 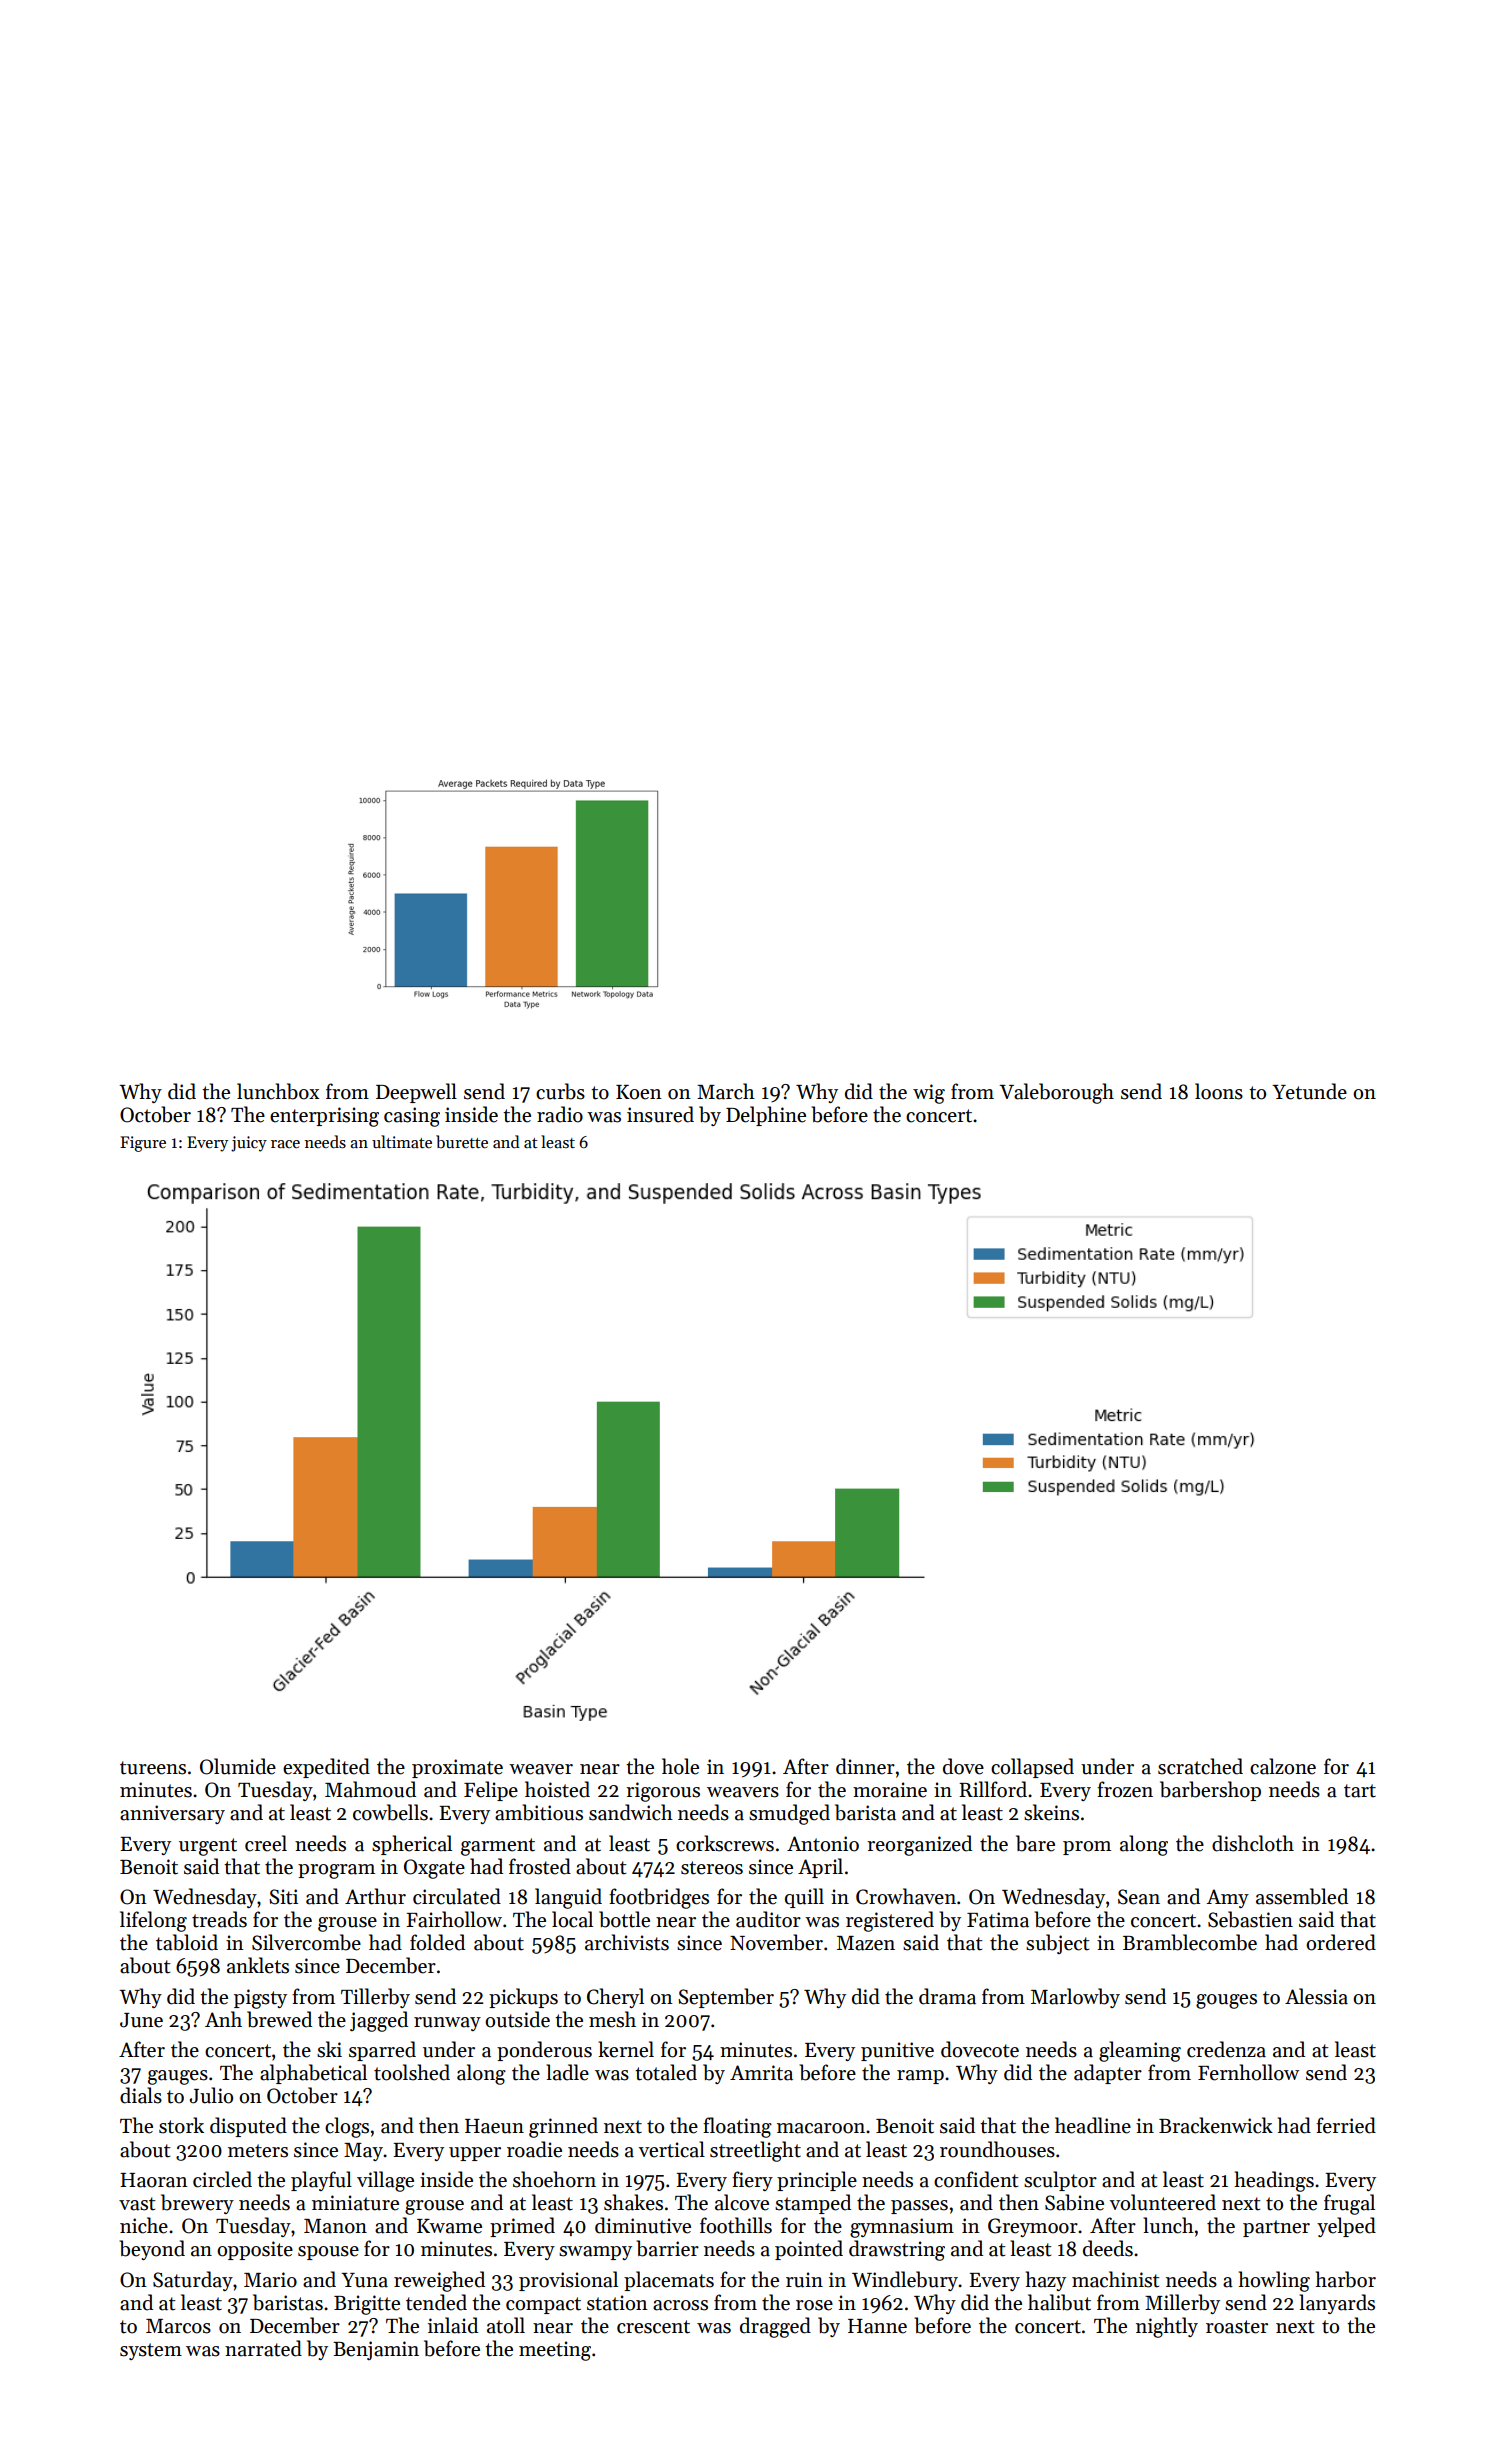 What do you see at coordinates (1032, 1768) in the screenshot?
I see `collapsed` at bounding box center [1032, 1768].
